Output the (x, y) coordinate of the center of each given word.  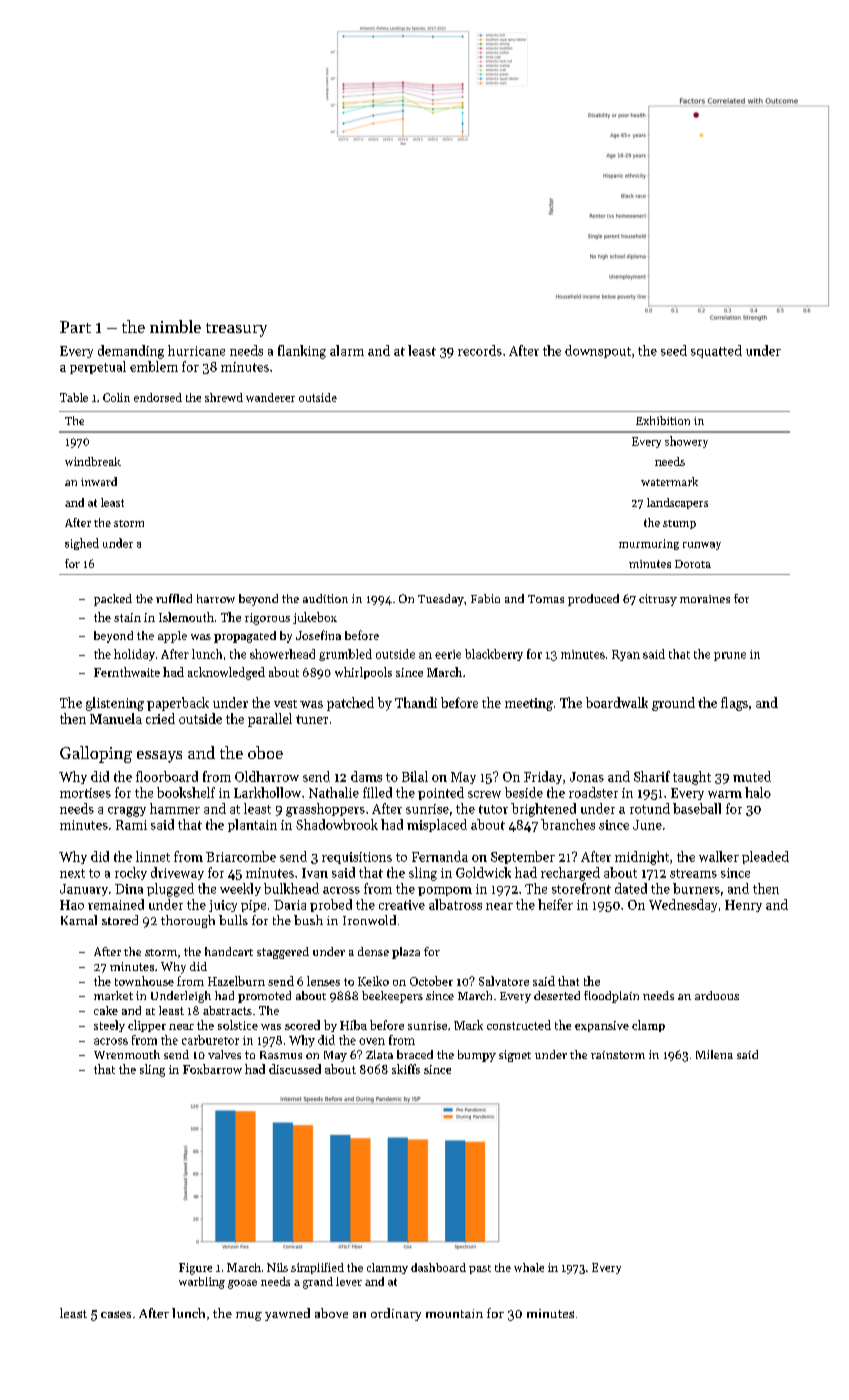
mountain (454, 1313)
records (480, 350)
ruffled (174, 598)
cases (116, 1314)
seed (674, 350)
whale (529, 1267)
